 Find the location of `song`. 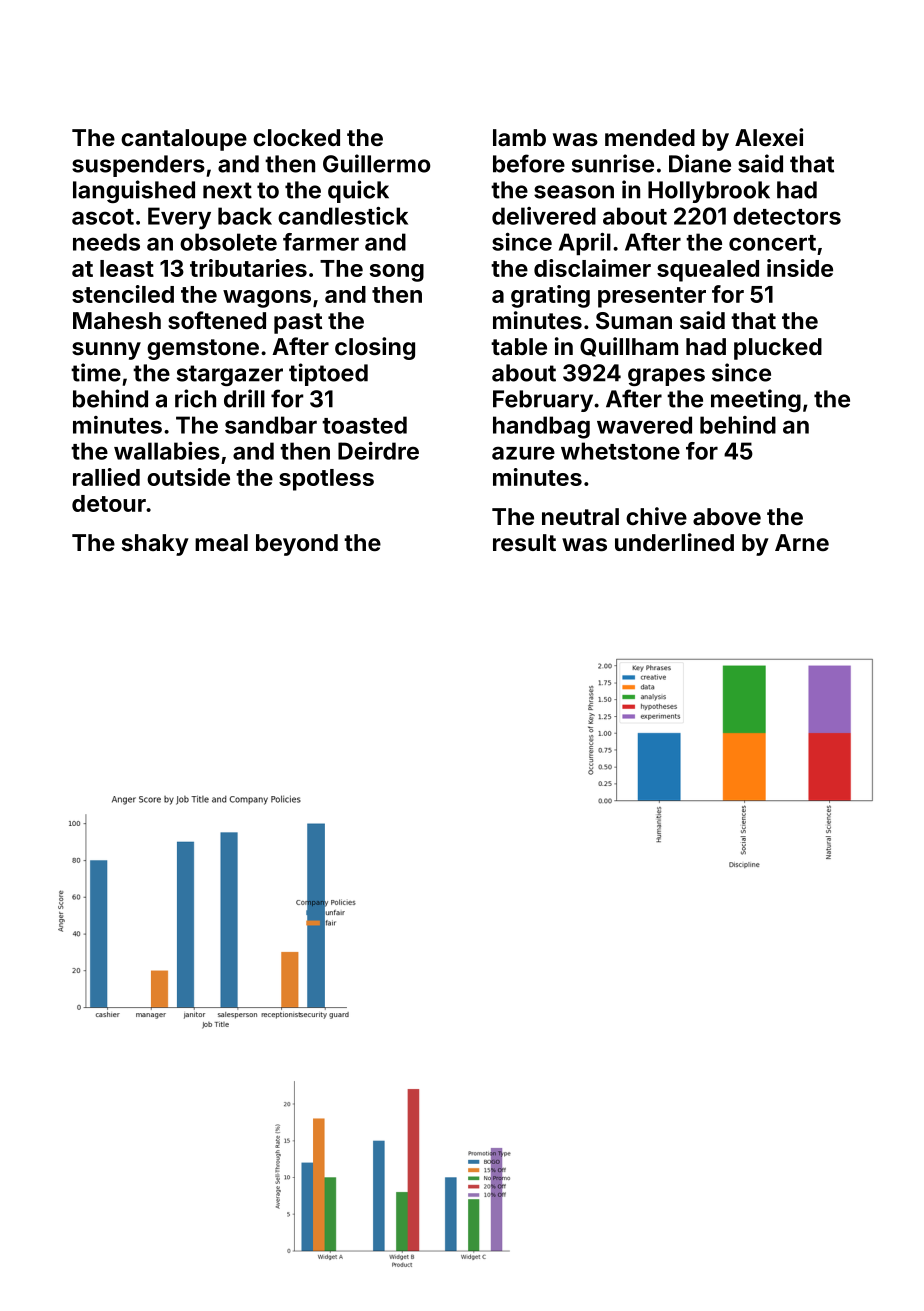

song is located at coordinates (397, 273).
